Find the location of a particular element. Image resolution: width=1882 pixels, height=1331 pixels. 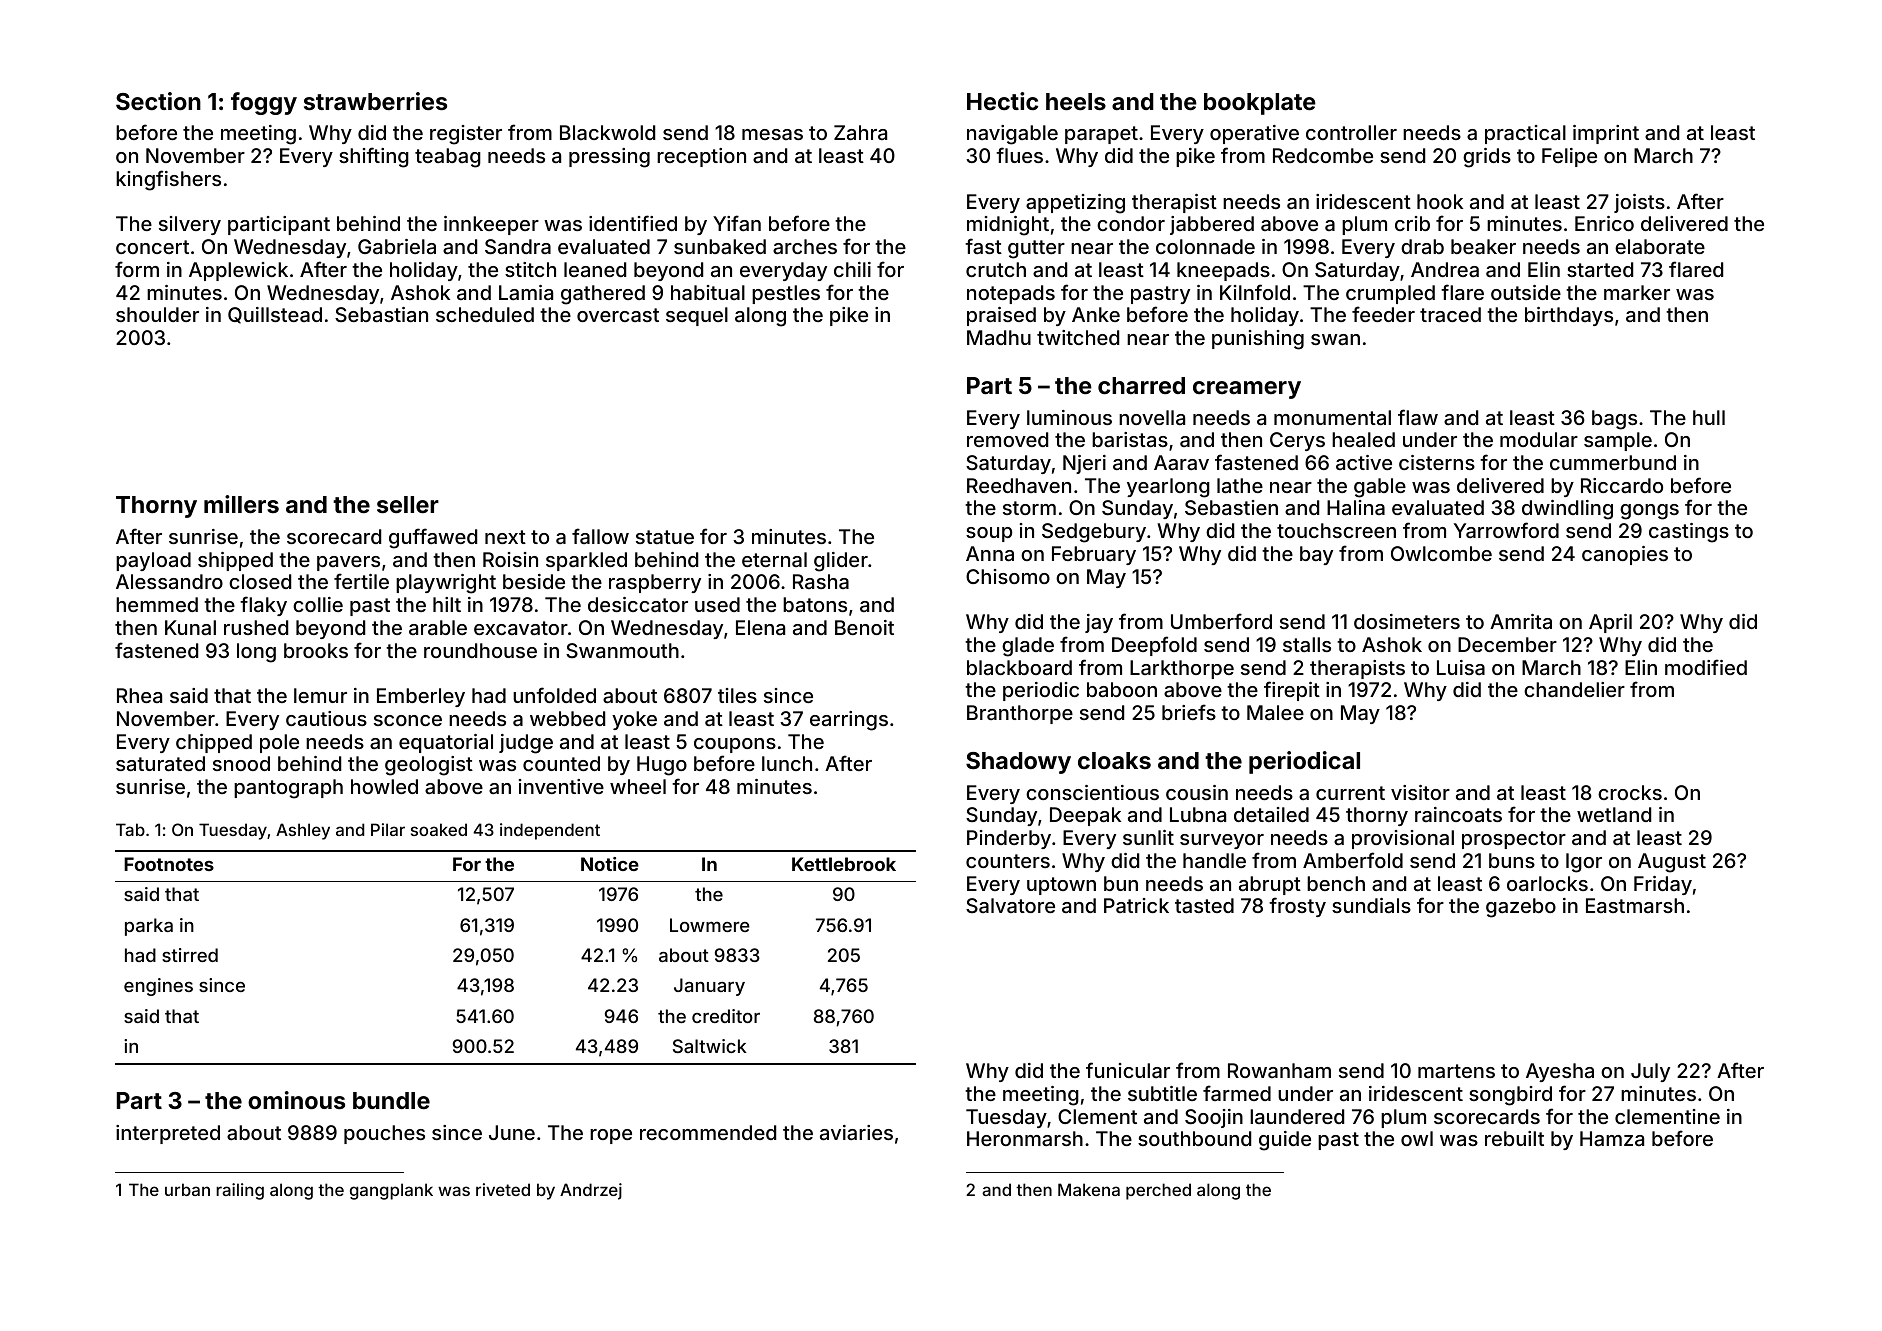

bookplate is located at coordinates (1260, 104).
